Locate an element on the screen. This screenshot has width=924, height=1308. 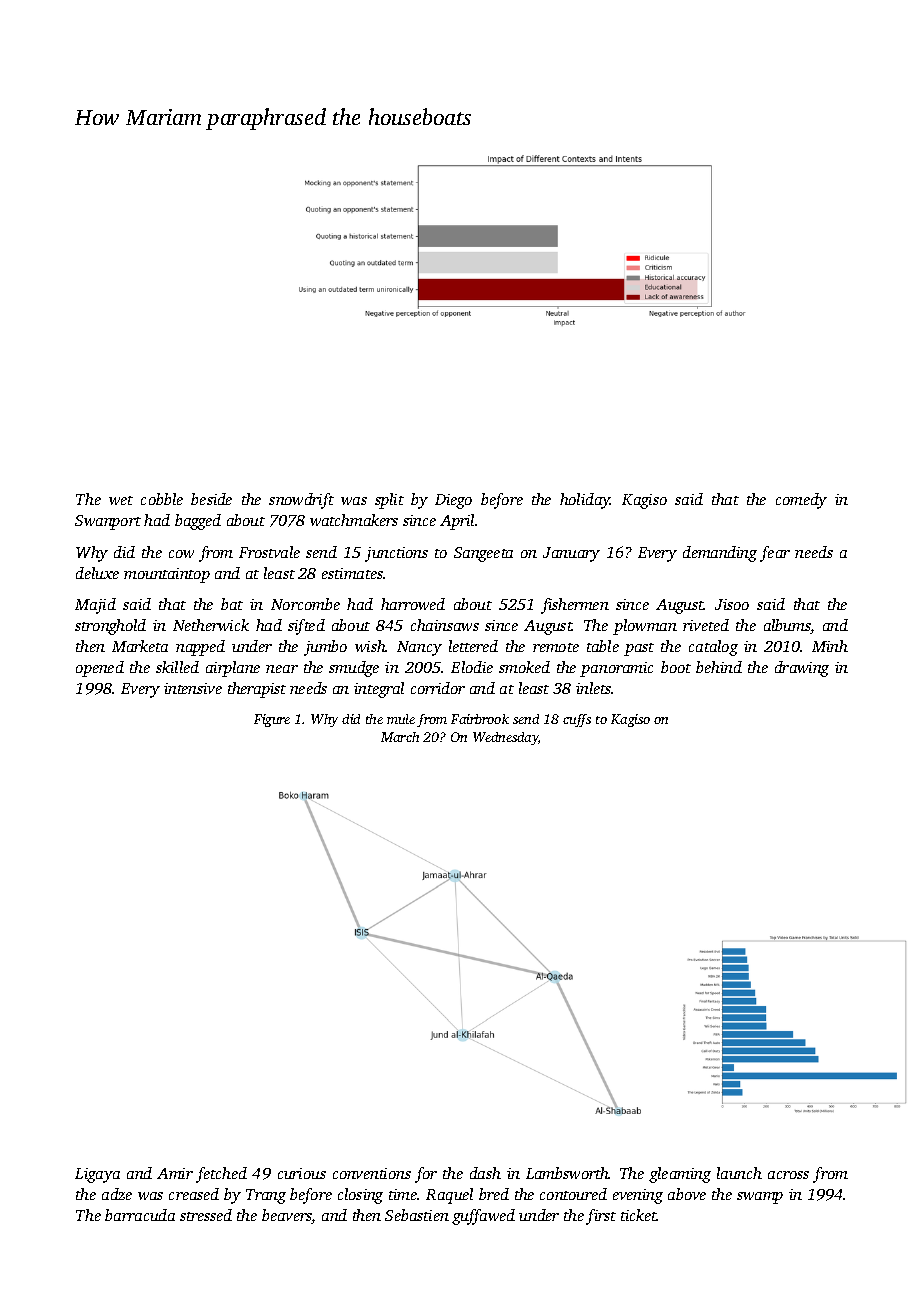
swamp is located at coordinates (760, 1198).
